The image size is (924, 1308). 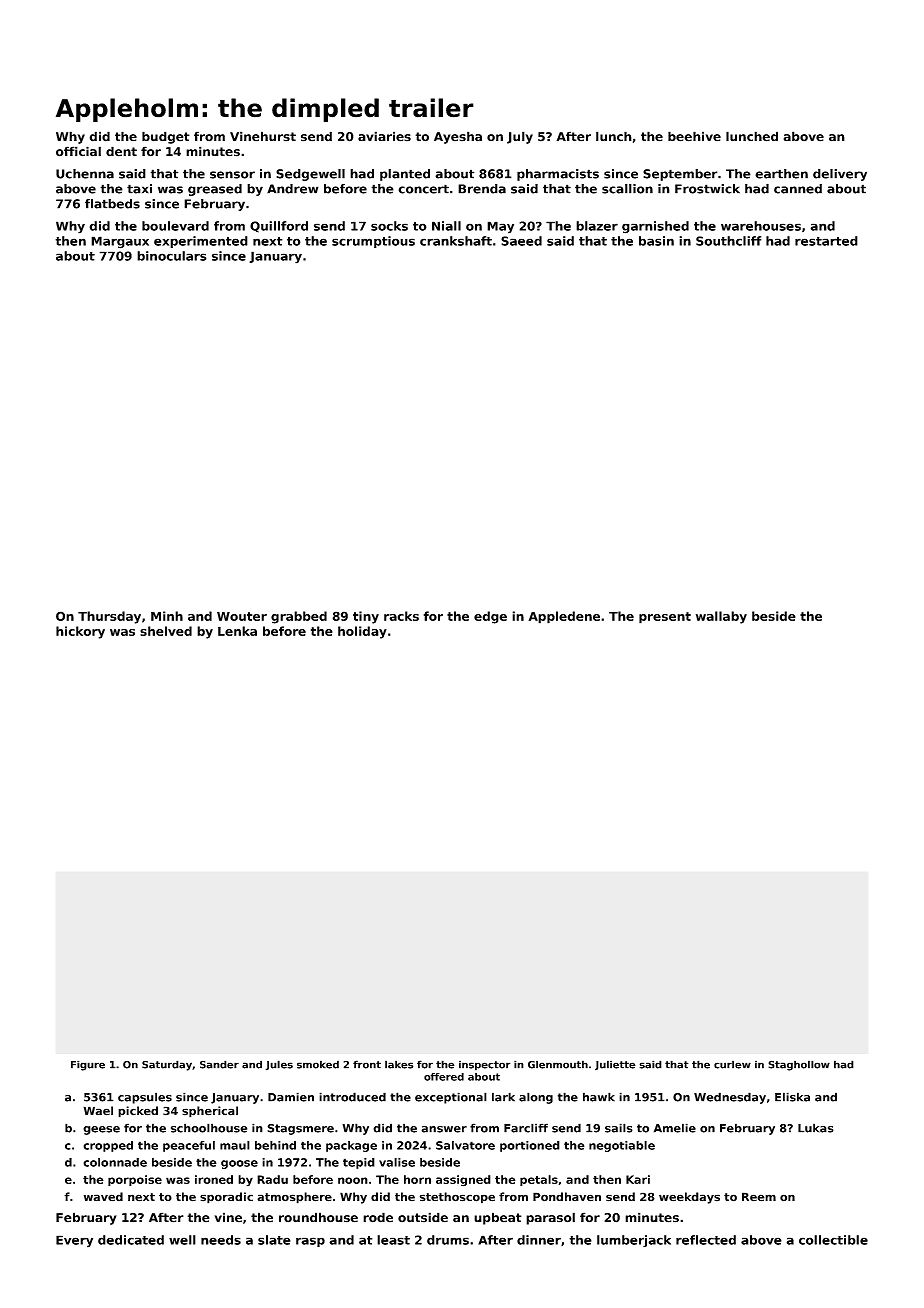 I want to click on shelved, so click(x=166, y=631).
